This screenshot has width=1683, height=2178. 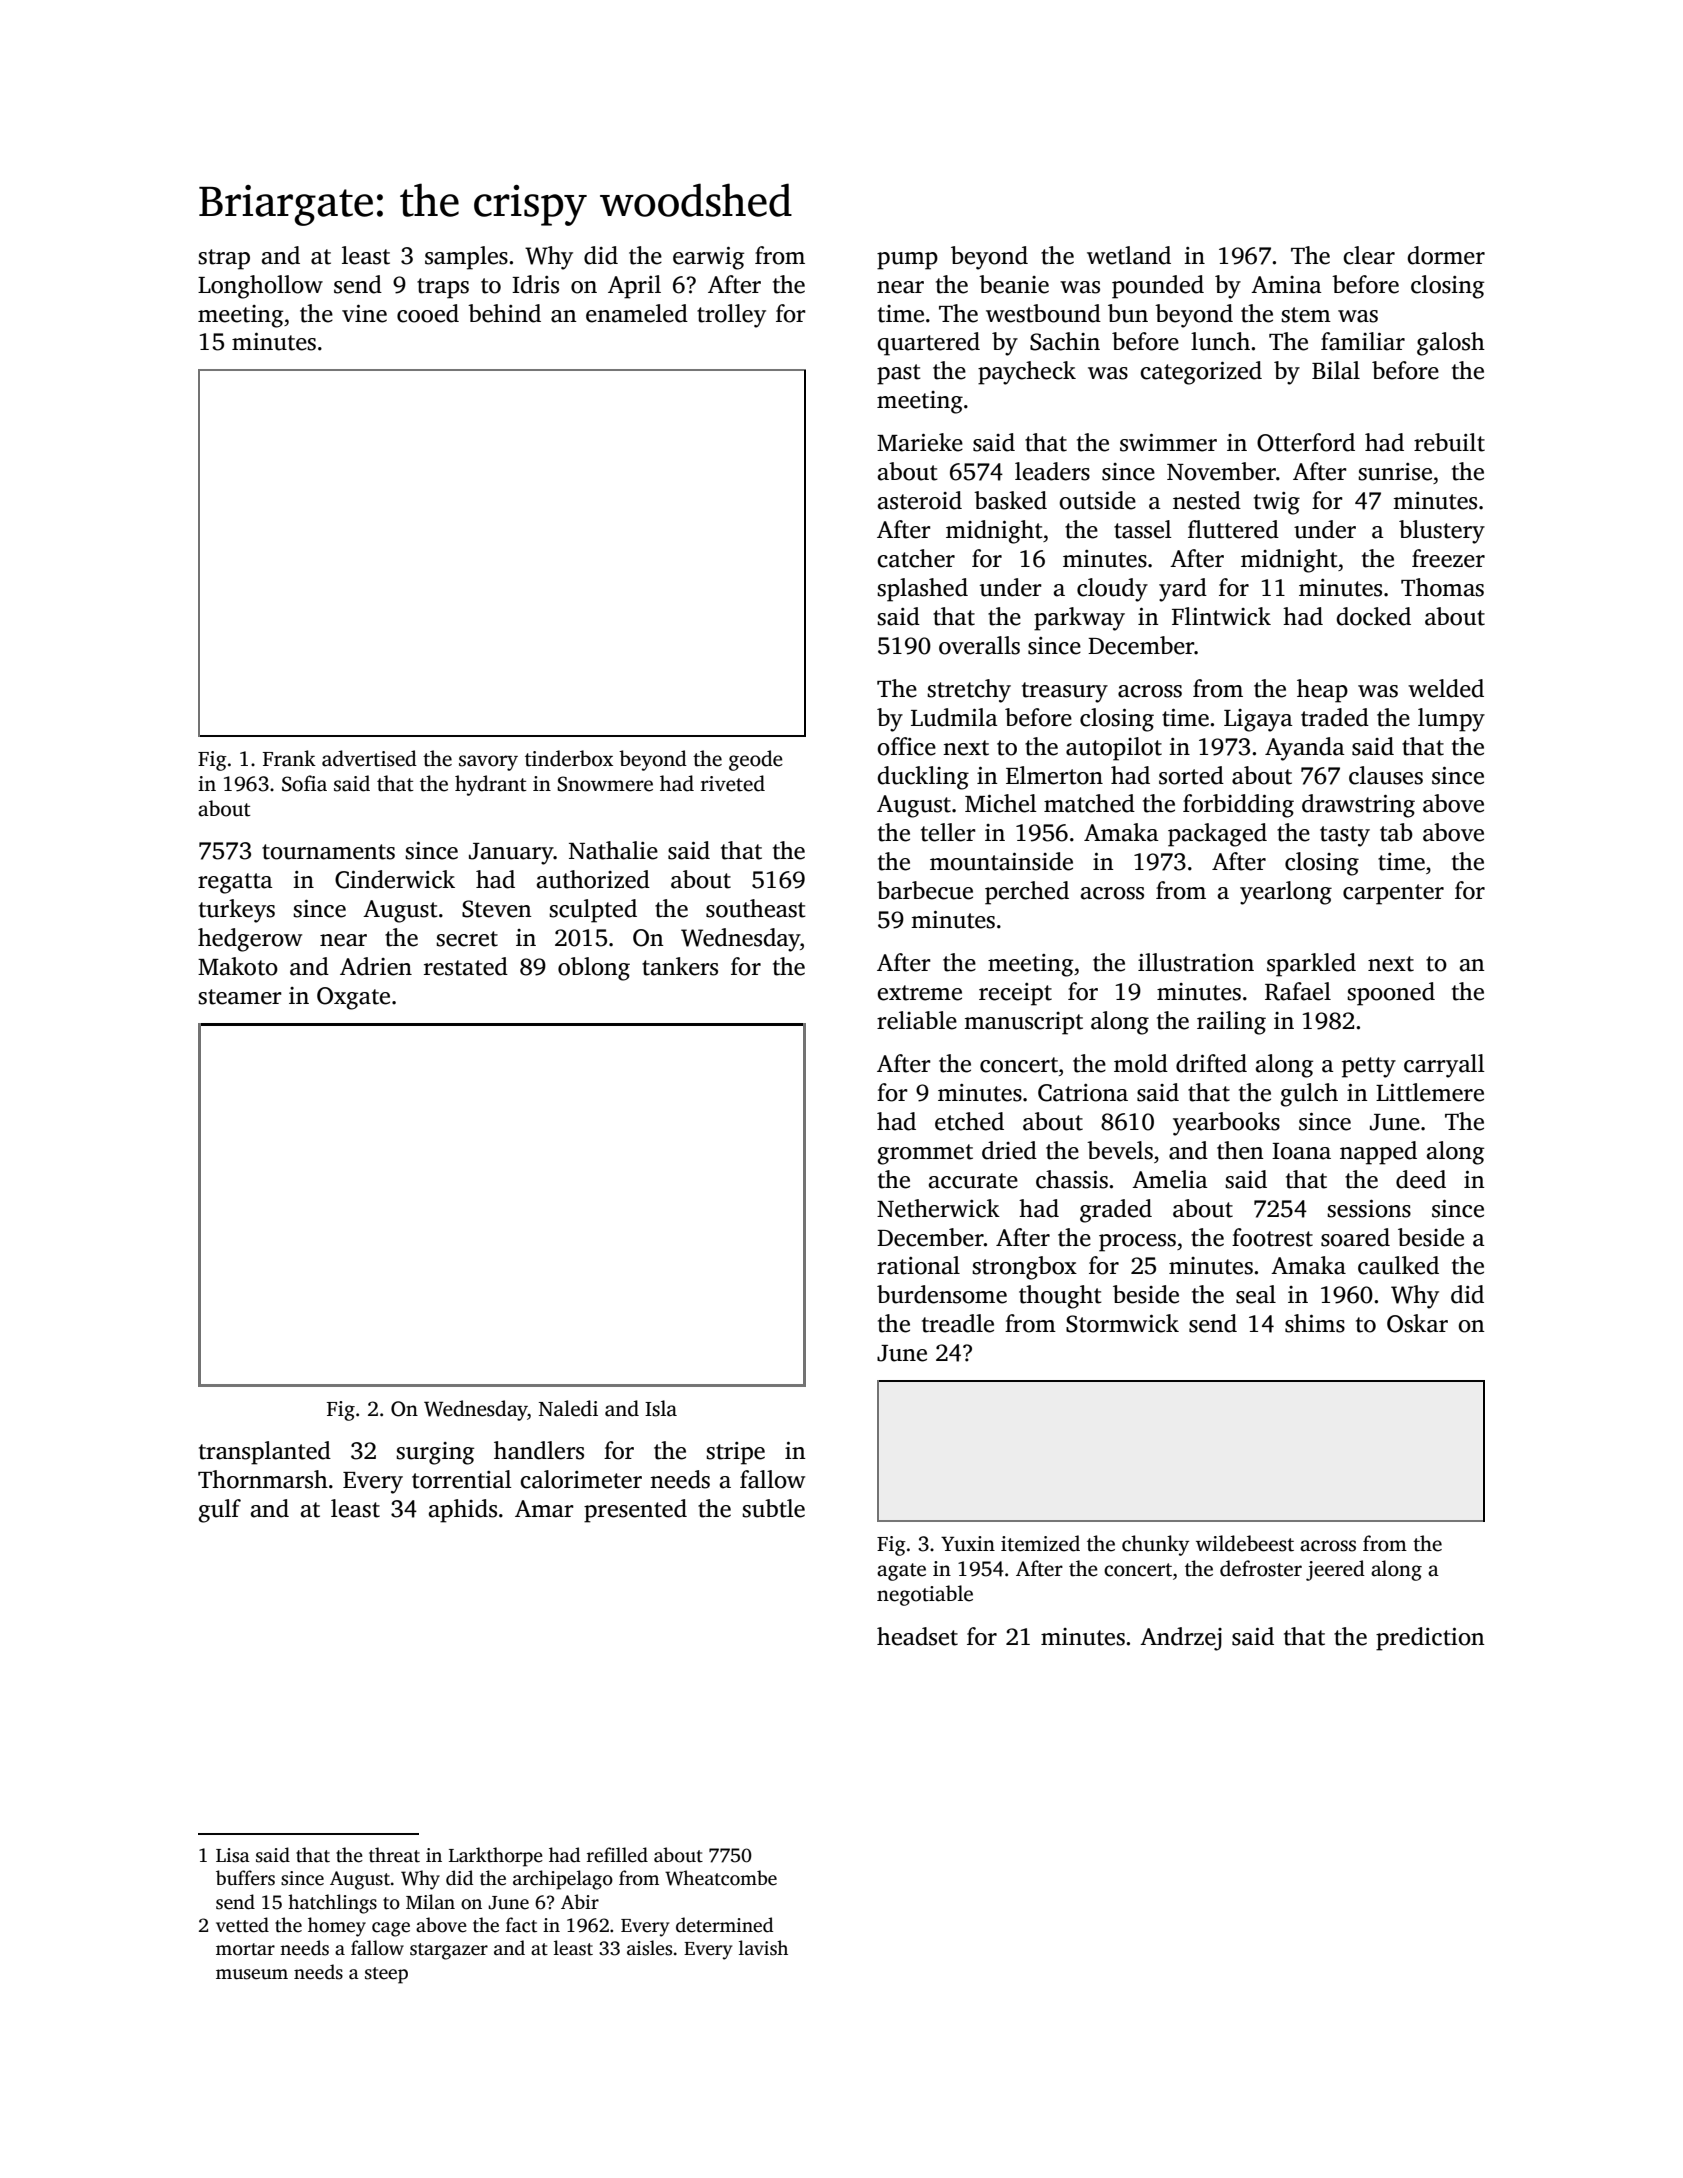 What do you see at coordinates (661, 1408) in the screenshot?
I see `Isla` at bounding box center [661, 1408].
